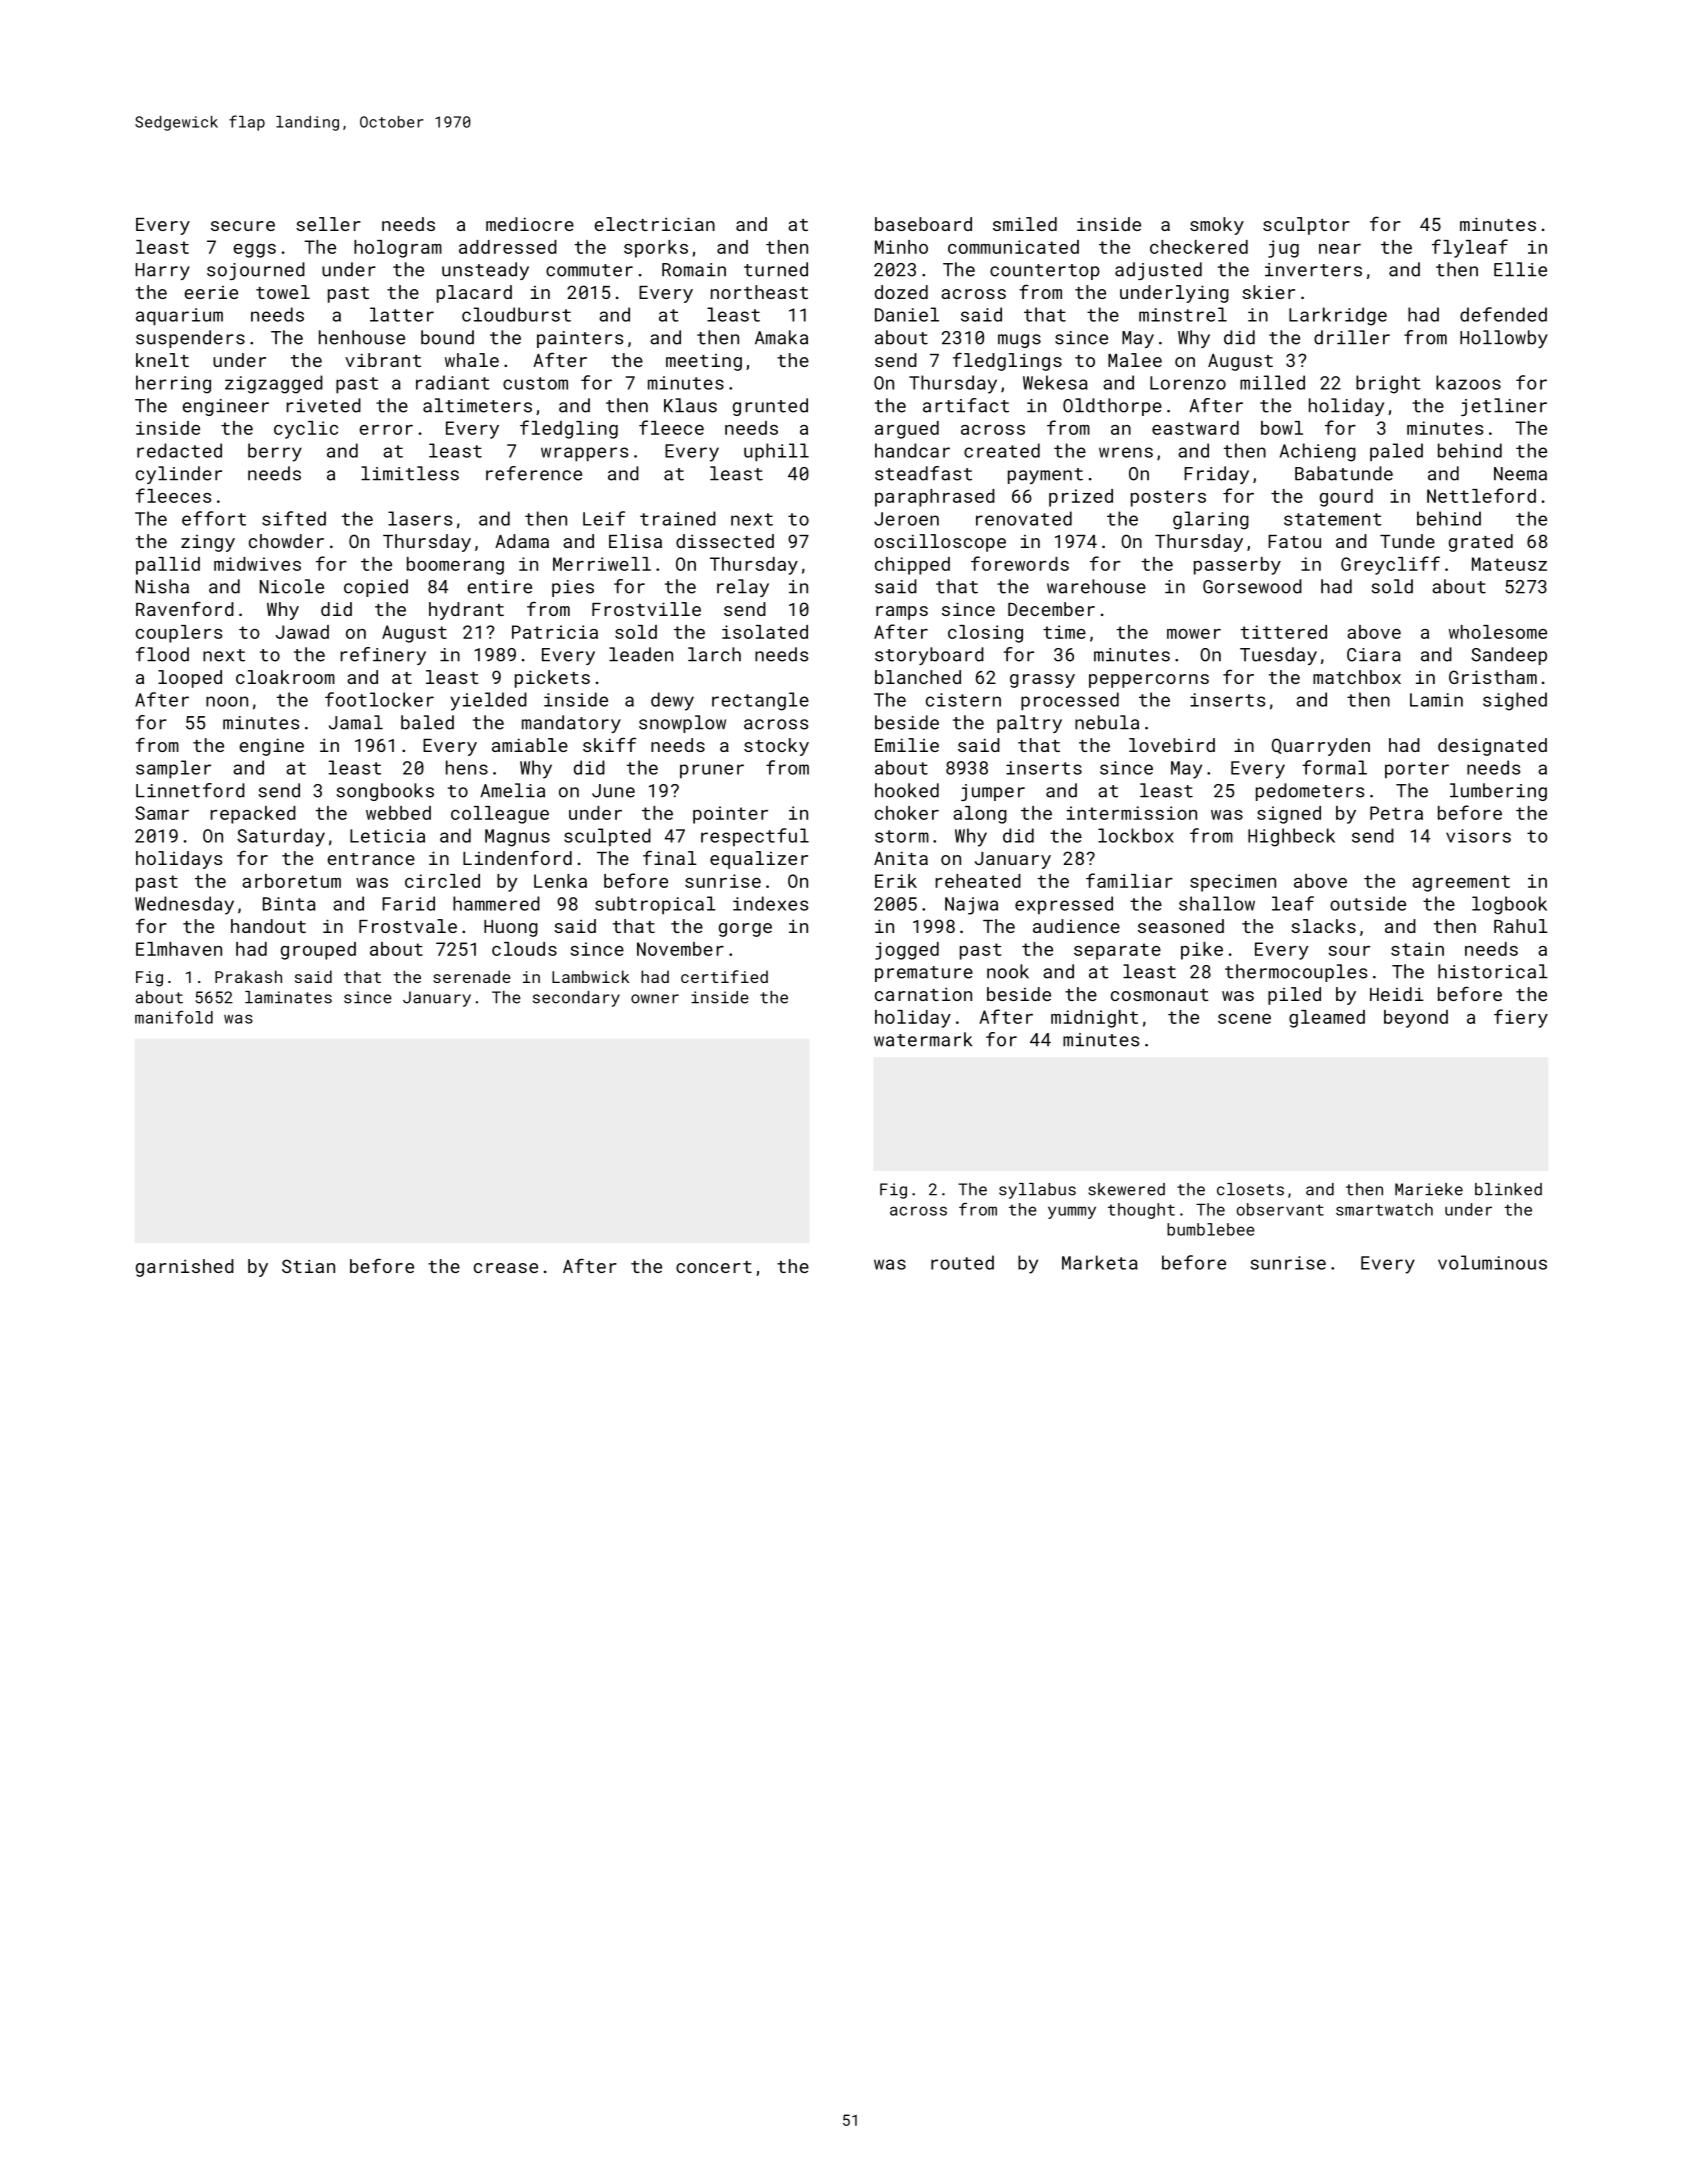 This screenshot has width=1683, height=2178. Describe the element at coordinates (185, 1268) in the screenshot. I see `garnished` at that location.
